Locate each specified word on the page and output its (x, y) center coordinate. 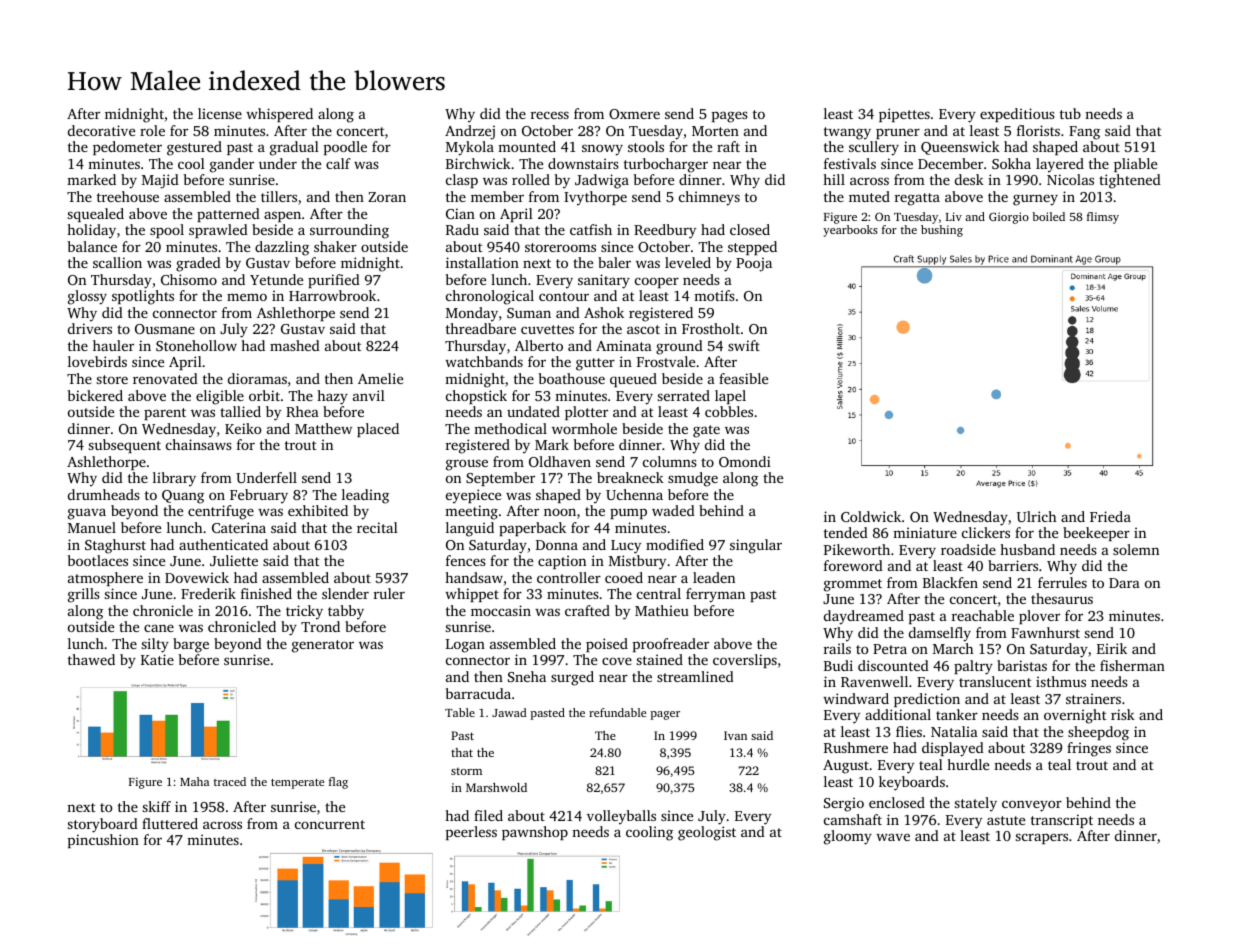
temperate (297, 784)
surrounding (349, 231)
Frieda (1110, 516)
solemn (1136, 549)
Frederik (208, 593)
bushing (942, 231)
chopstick (476, 397)
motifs (714, 295)
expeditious (1017, 115)
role (152, 130)
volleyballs (621, 817)
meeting (471, 512)
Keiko (243, 428)
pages (730, 117)
